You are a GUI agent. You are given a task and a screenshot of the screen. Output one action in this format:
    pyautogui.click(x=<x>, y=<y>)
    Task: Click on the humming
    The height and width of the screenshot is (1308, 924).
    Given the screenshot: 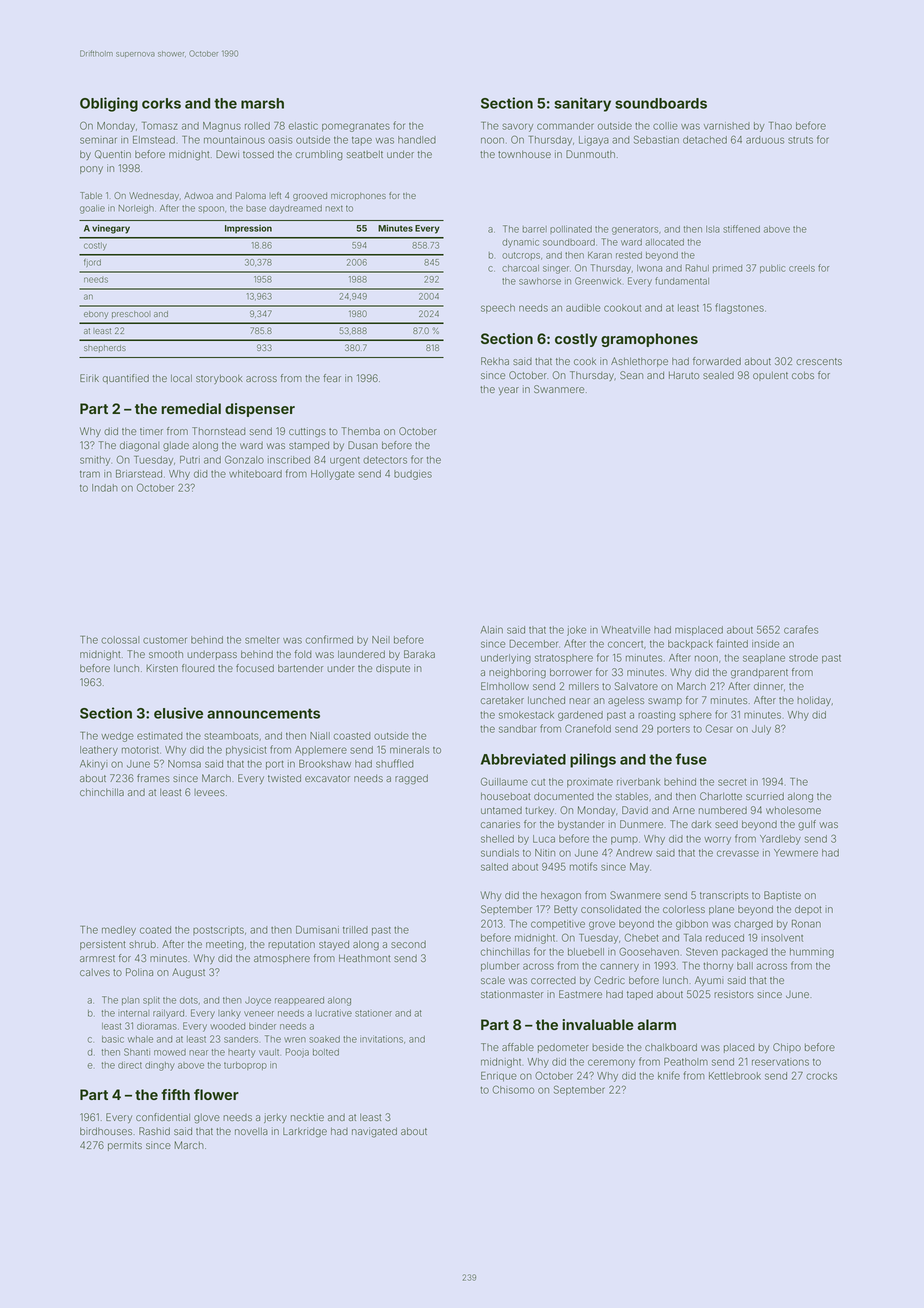 What is the action you would take?
    pyautogui.click(x=812, y=953)
